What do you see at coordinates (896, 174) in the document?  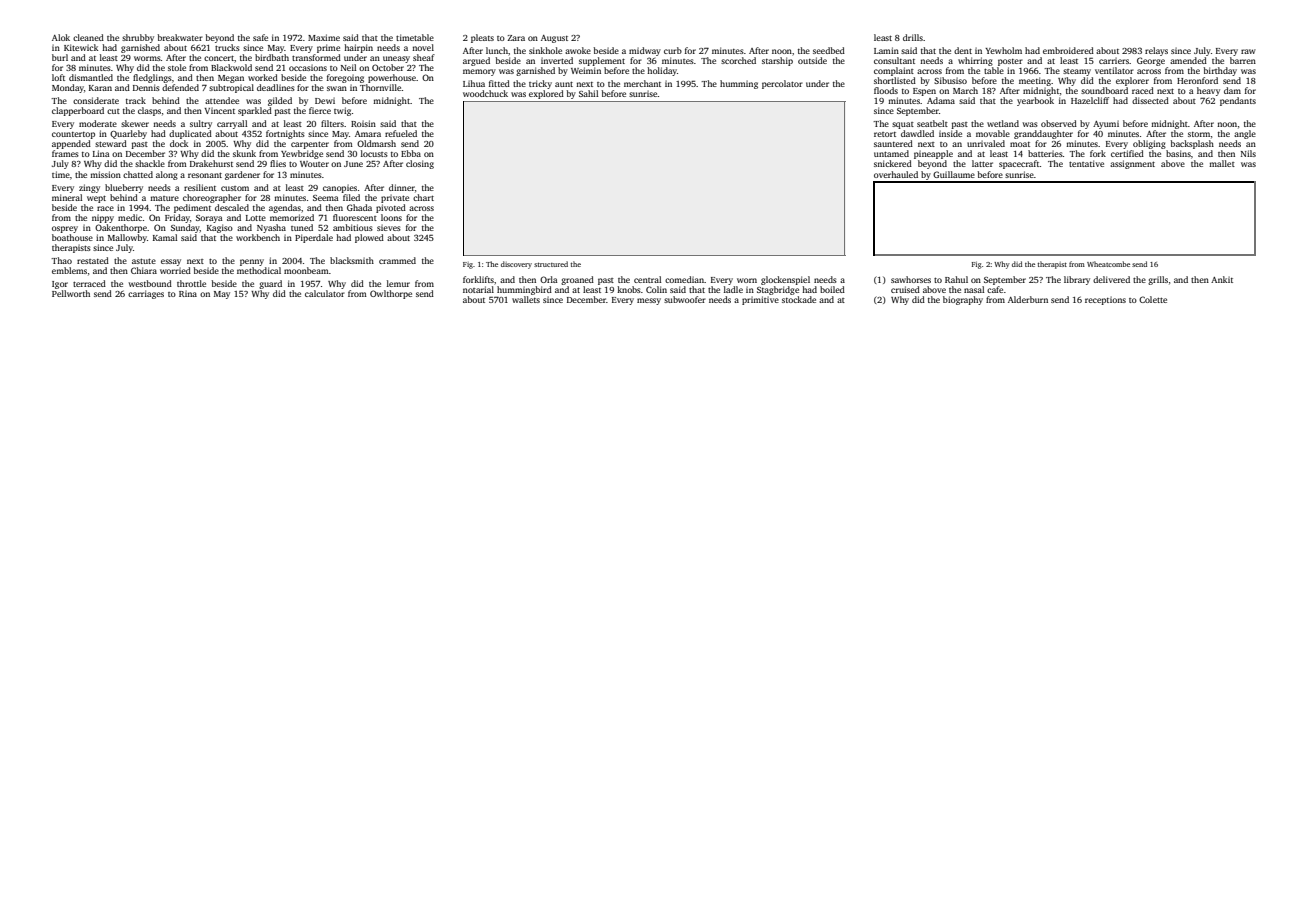 I see `overhauled` at bounding box center [896, 174].
